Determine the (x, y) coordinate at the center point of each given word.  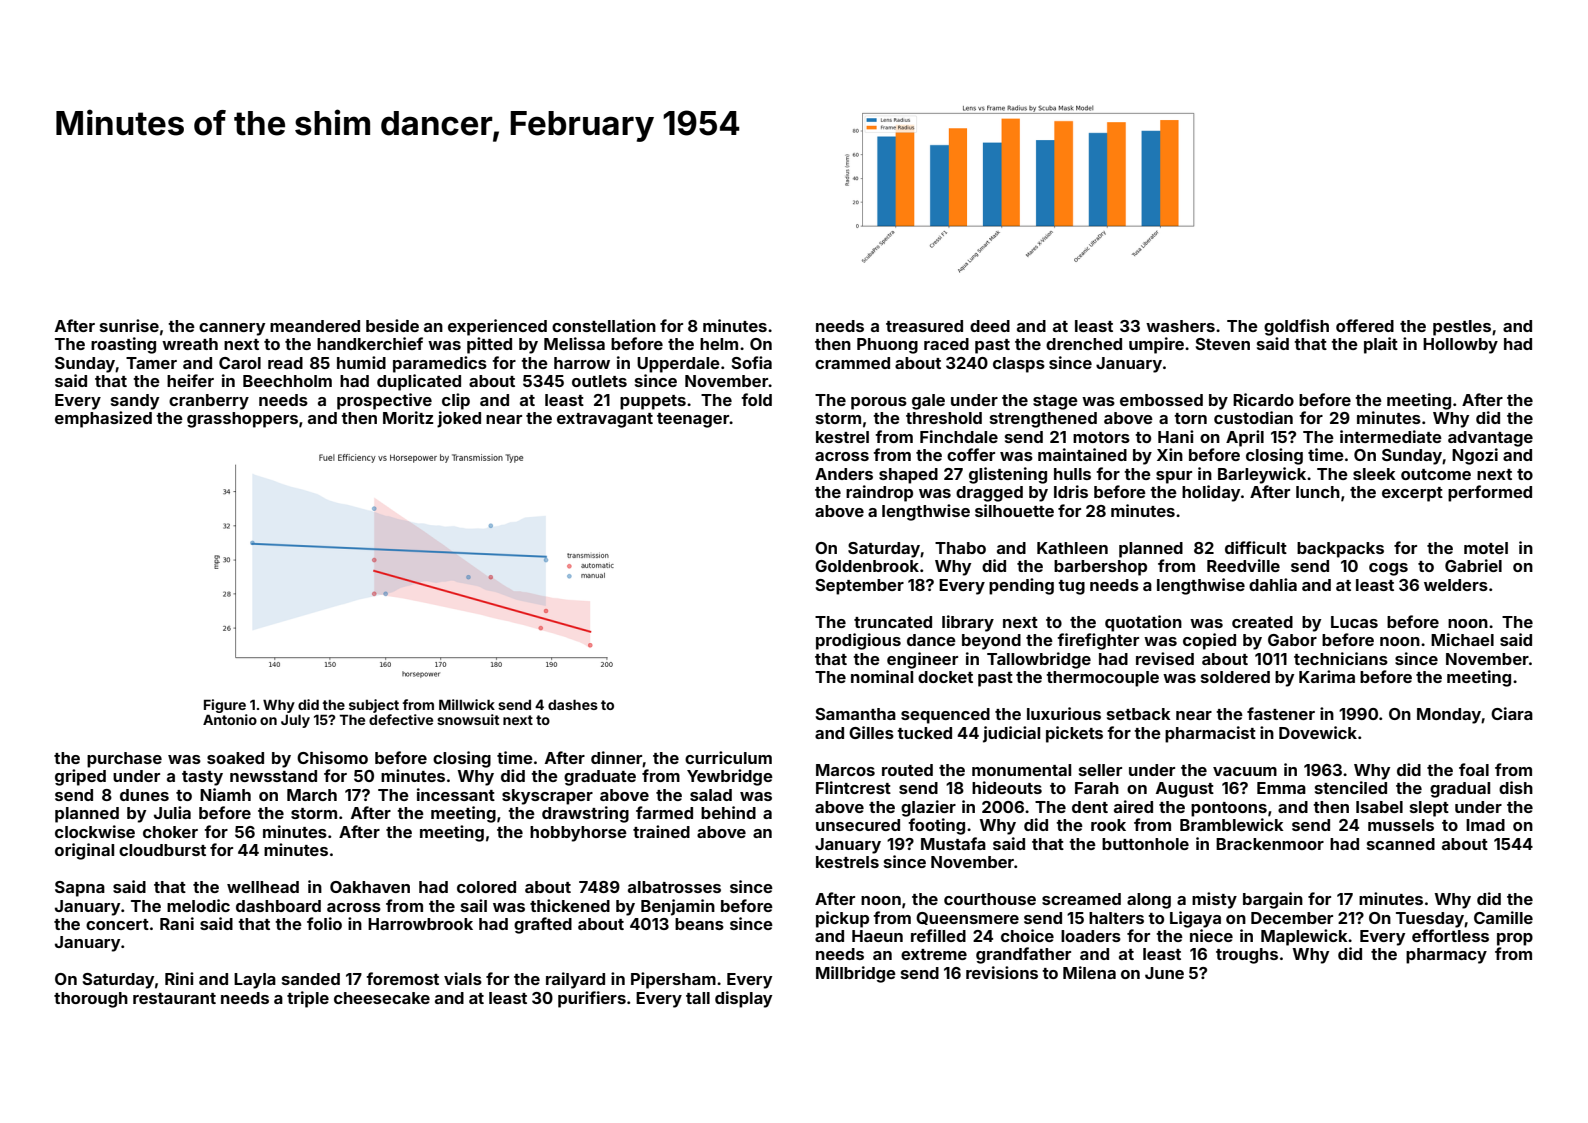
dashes (573, 705)
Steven (1222, 344)
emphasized (103, 419)
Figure (225, 706)
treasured (924, 326)
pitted (489, 345)
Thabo (960, 548)
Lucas (1354, 622)
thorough (91, 1000)
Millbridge (856, 974)
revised (1165, 658)
